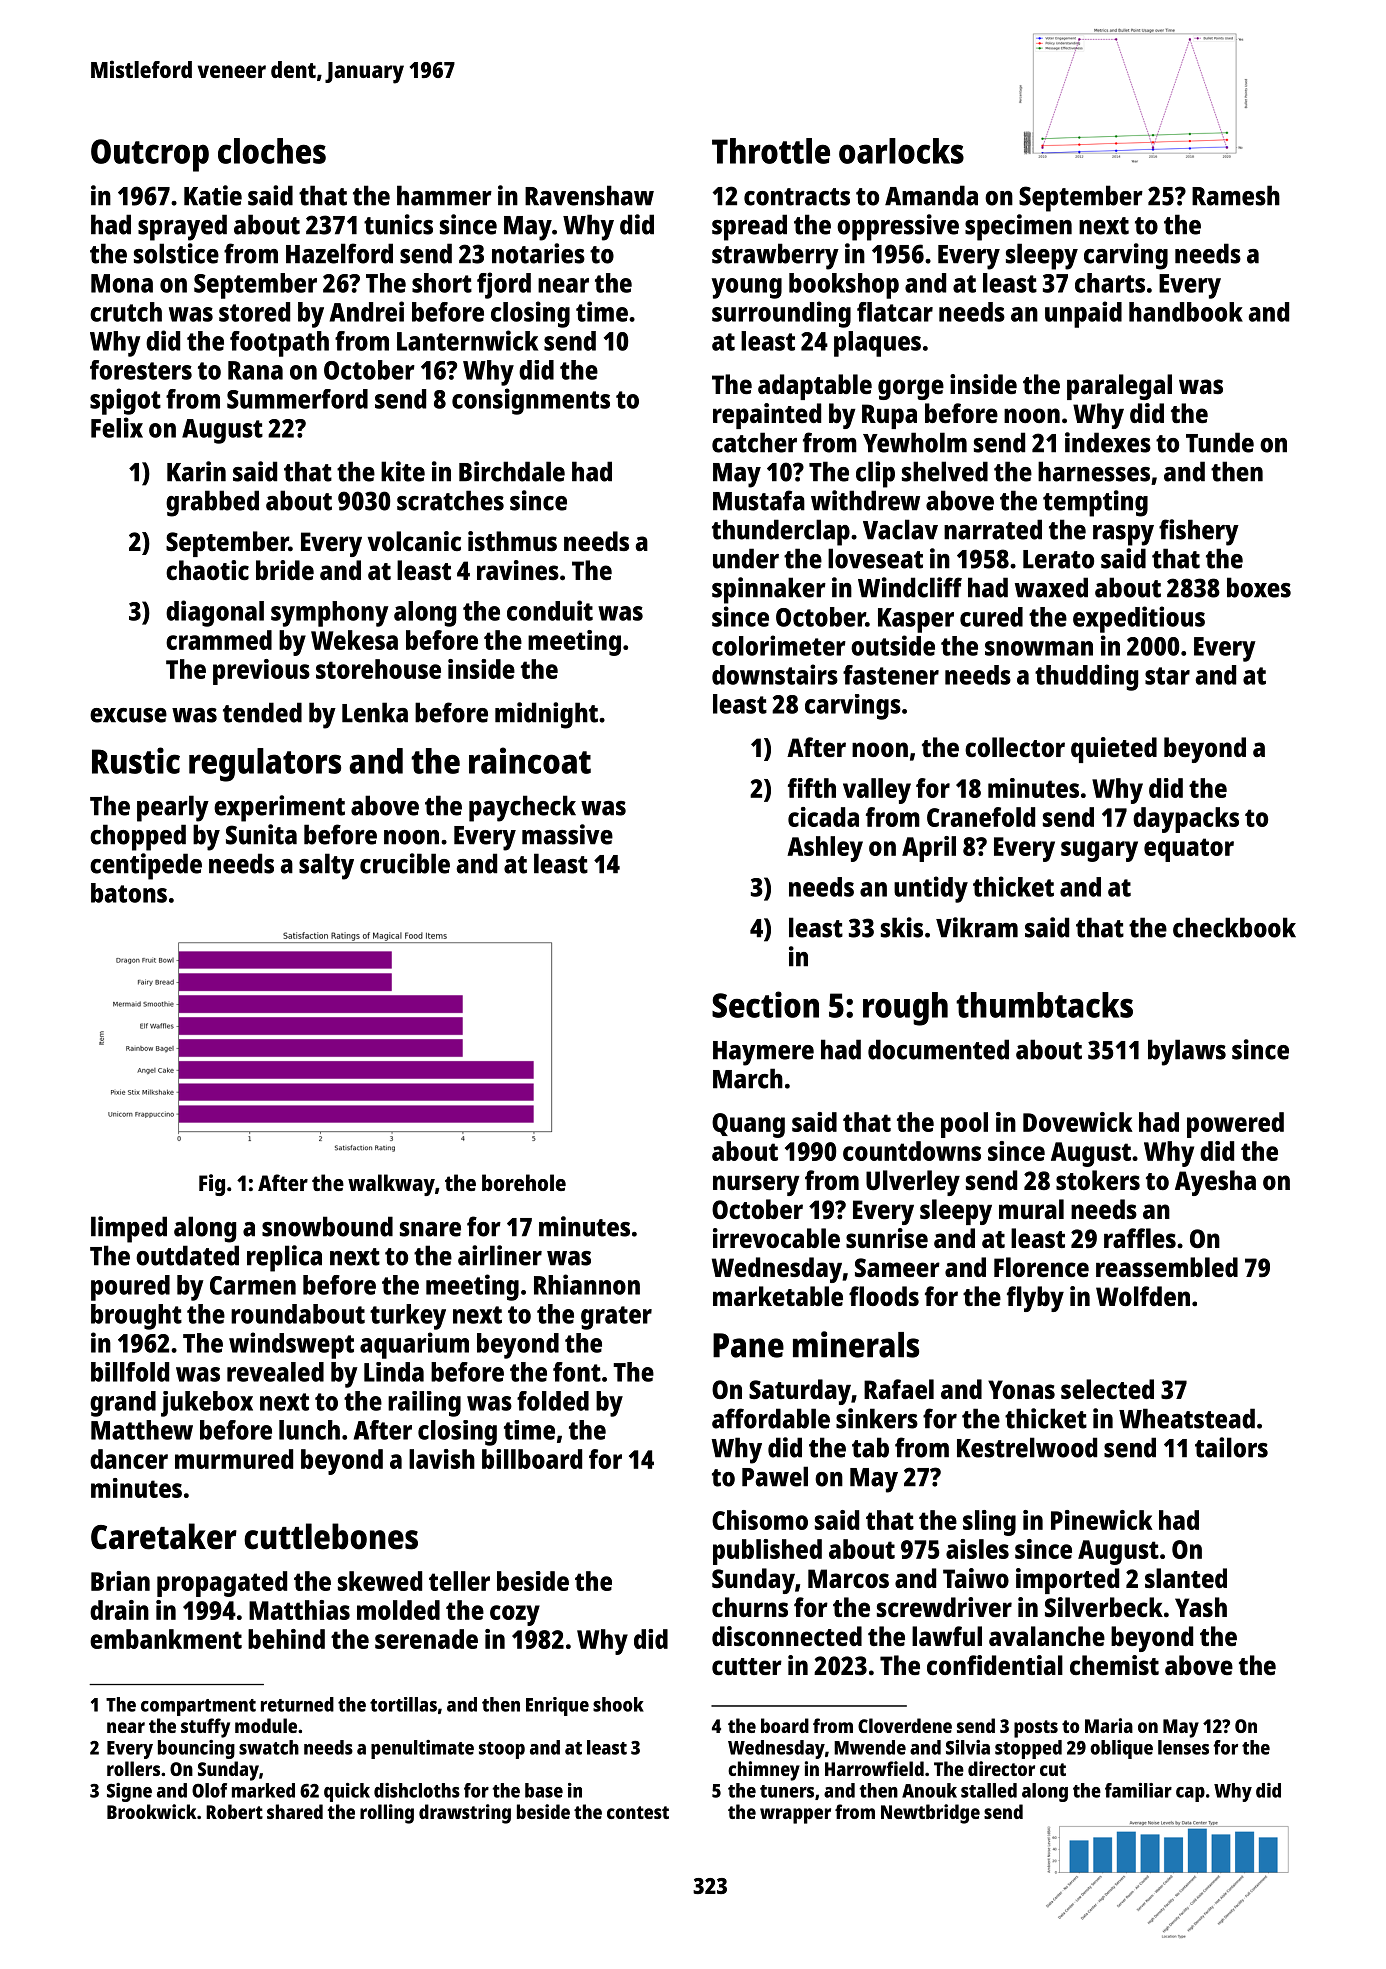 This page has width=1386, height=1969. Describe the element at coordinates (795, 1816) in the page. I see `wrapper` at that location.
